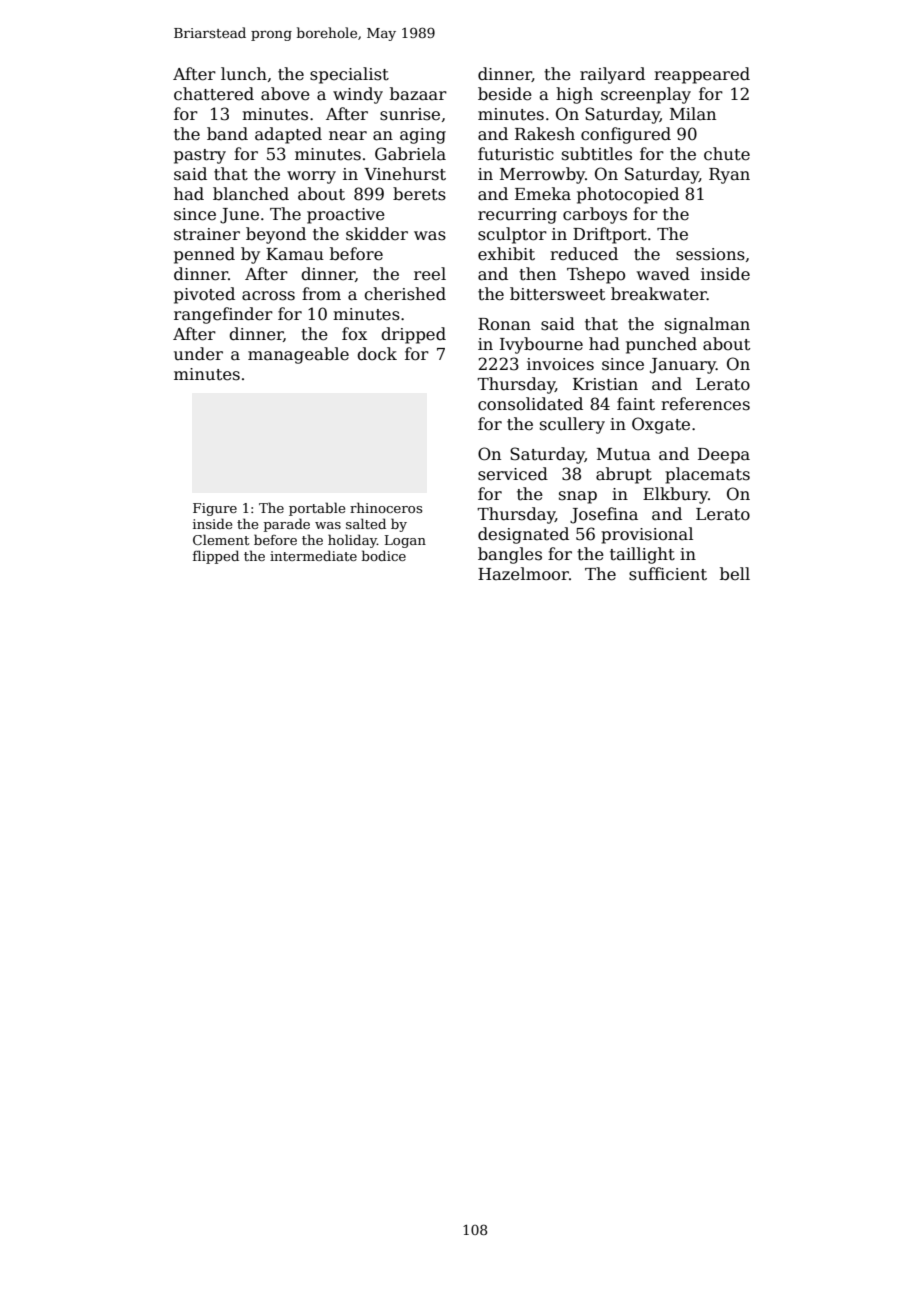 The height and width of the page is (1311, 924). I want to click on manageable, so click(298, 355).
